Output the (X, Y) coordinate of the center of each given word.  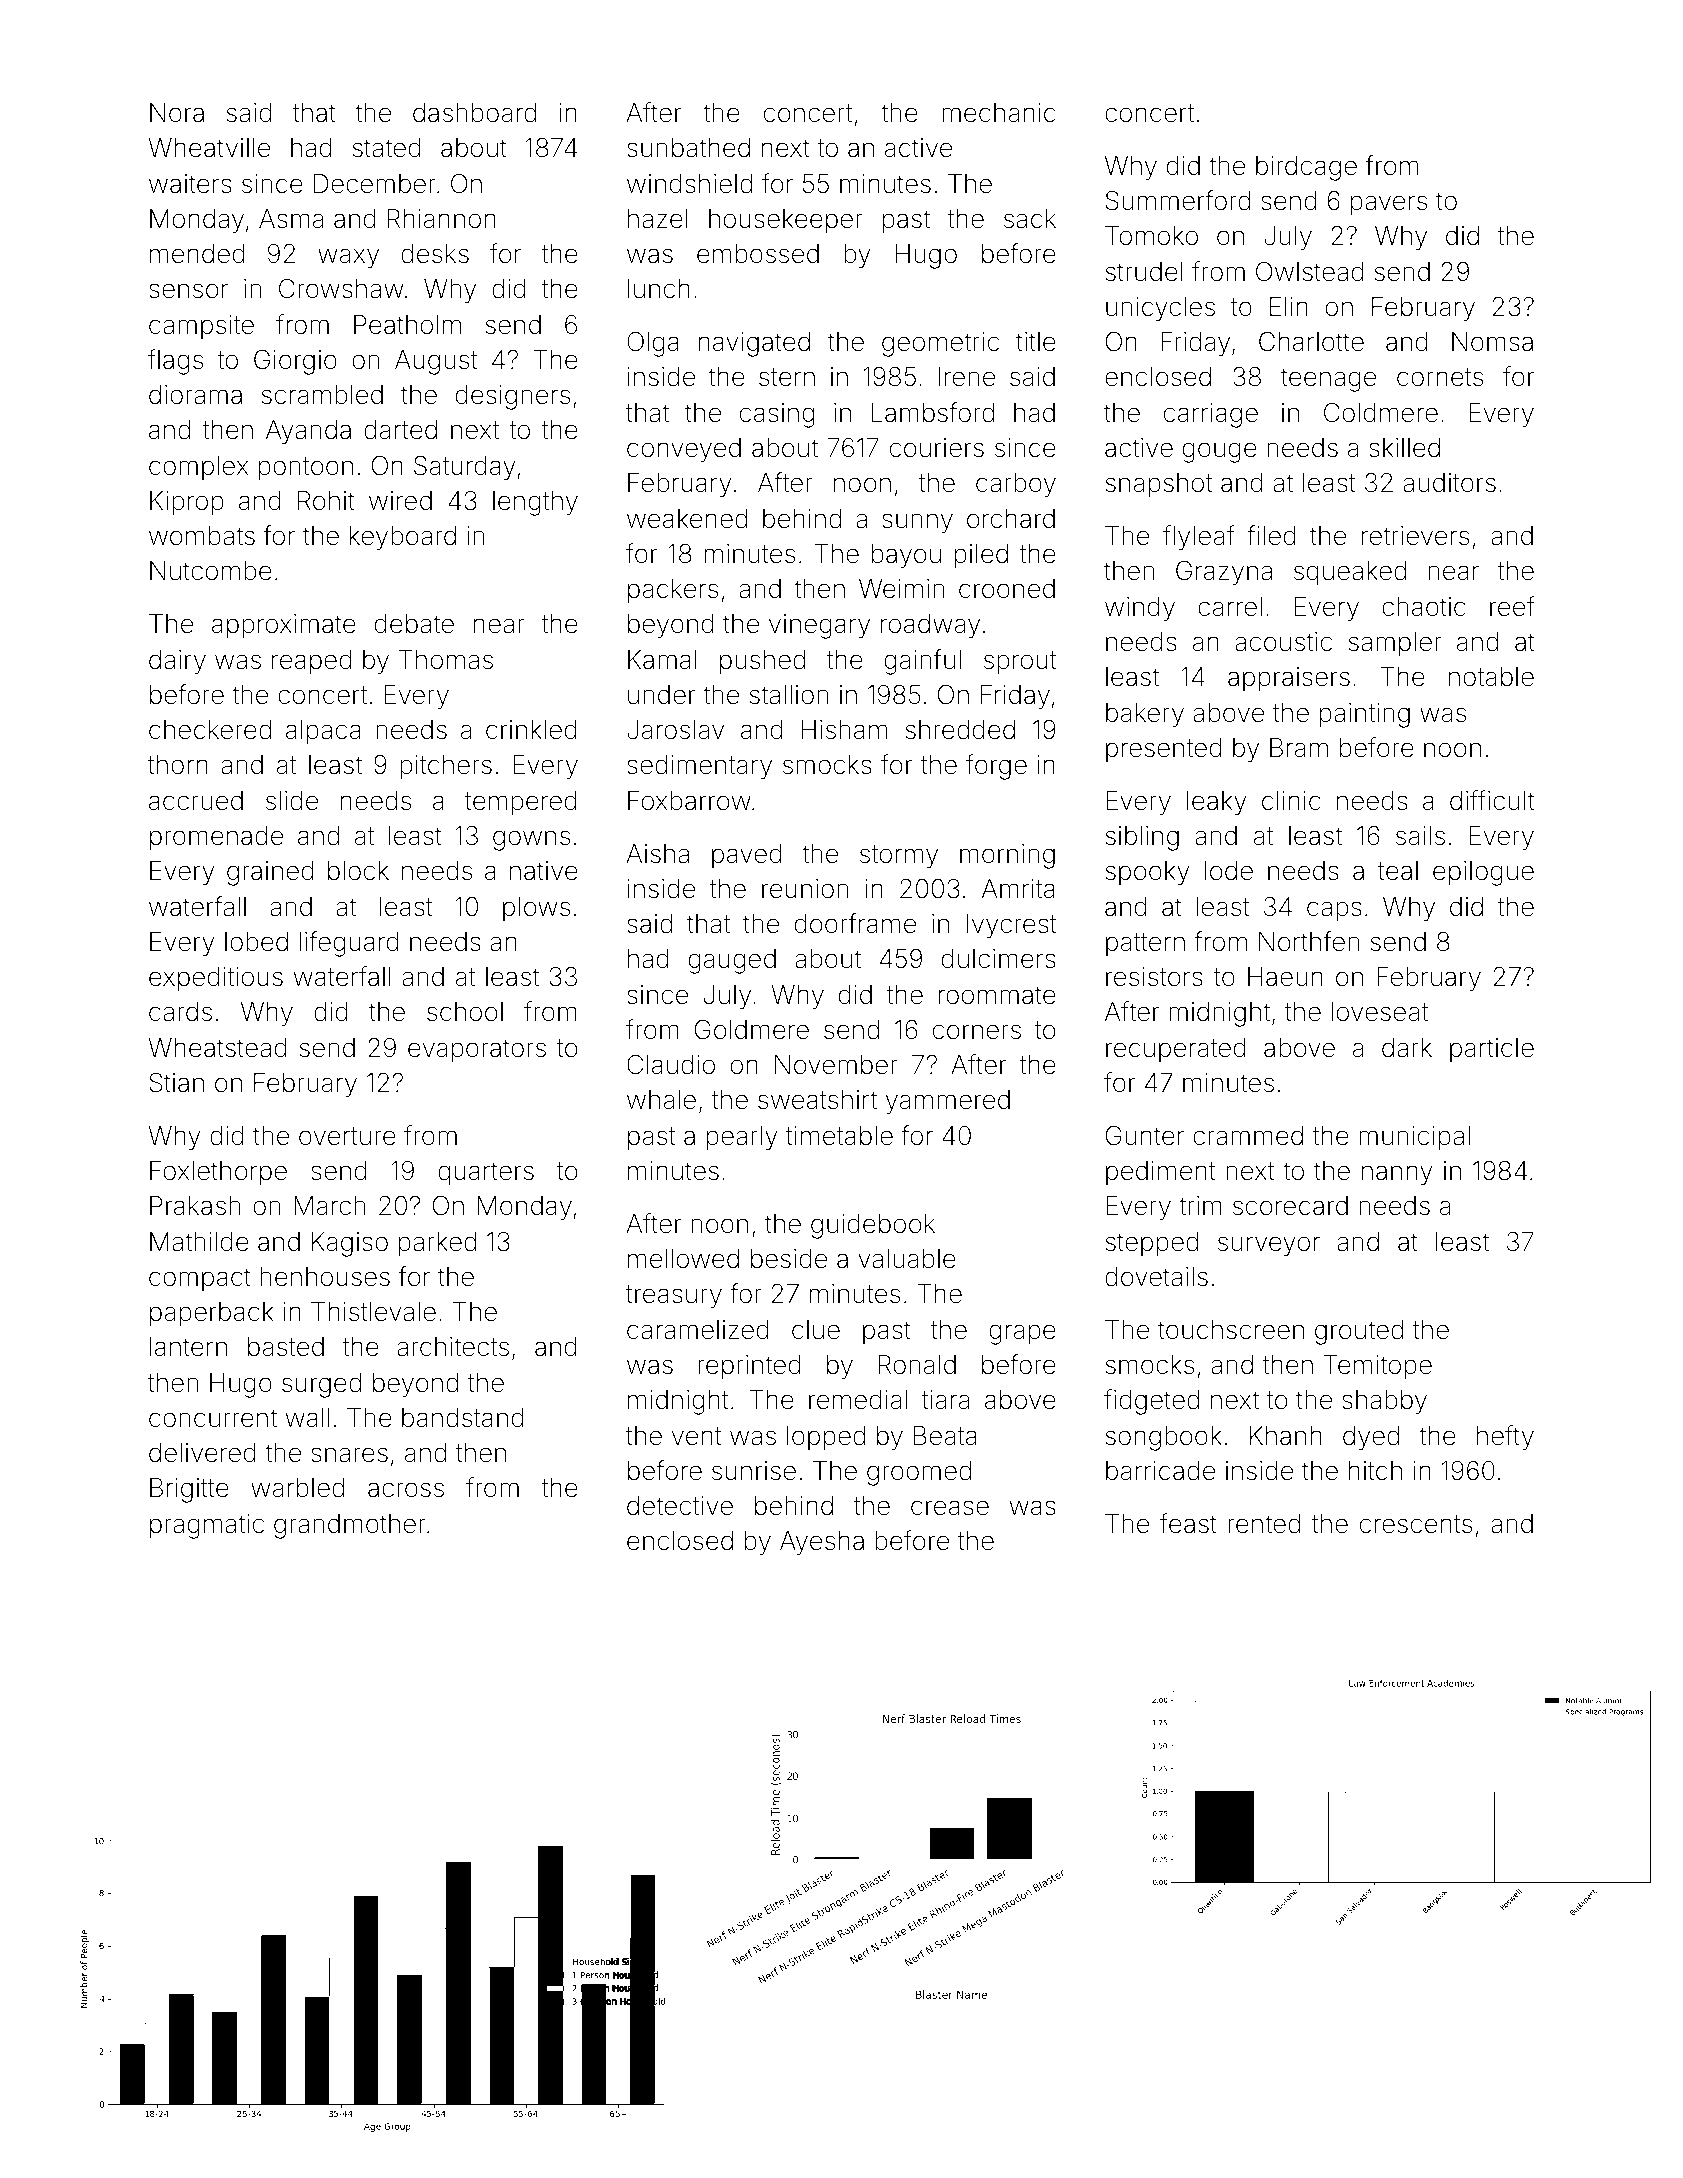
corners (977, 1032)
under (661, 695)
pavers (1389, 205)
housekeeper (786, 221)
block (358, 871)
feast (1188, 1523)
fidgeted (1151, 1402)
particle (1492, 1050)
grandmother (350, 1526)
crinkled (531, 730)
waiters (190, 184)
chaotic (1424, 607)
